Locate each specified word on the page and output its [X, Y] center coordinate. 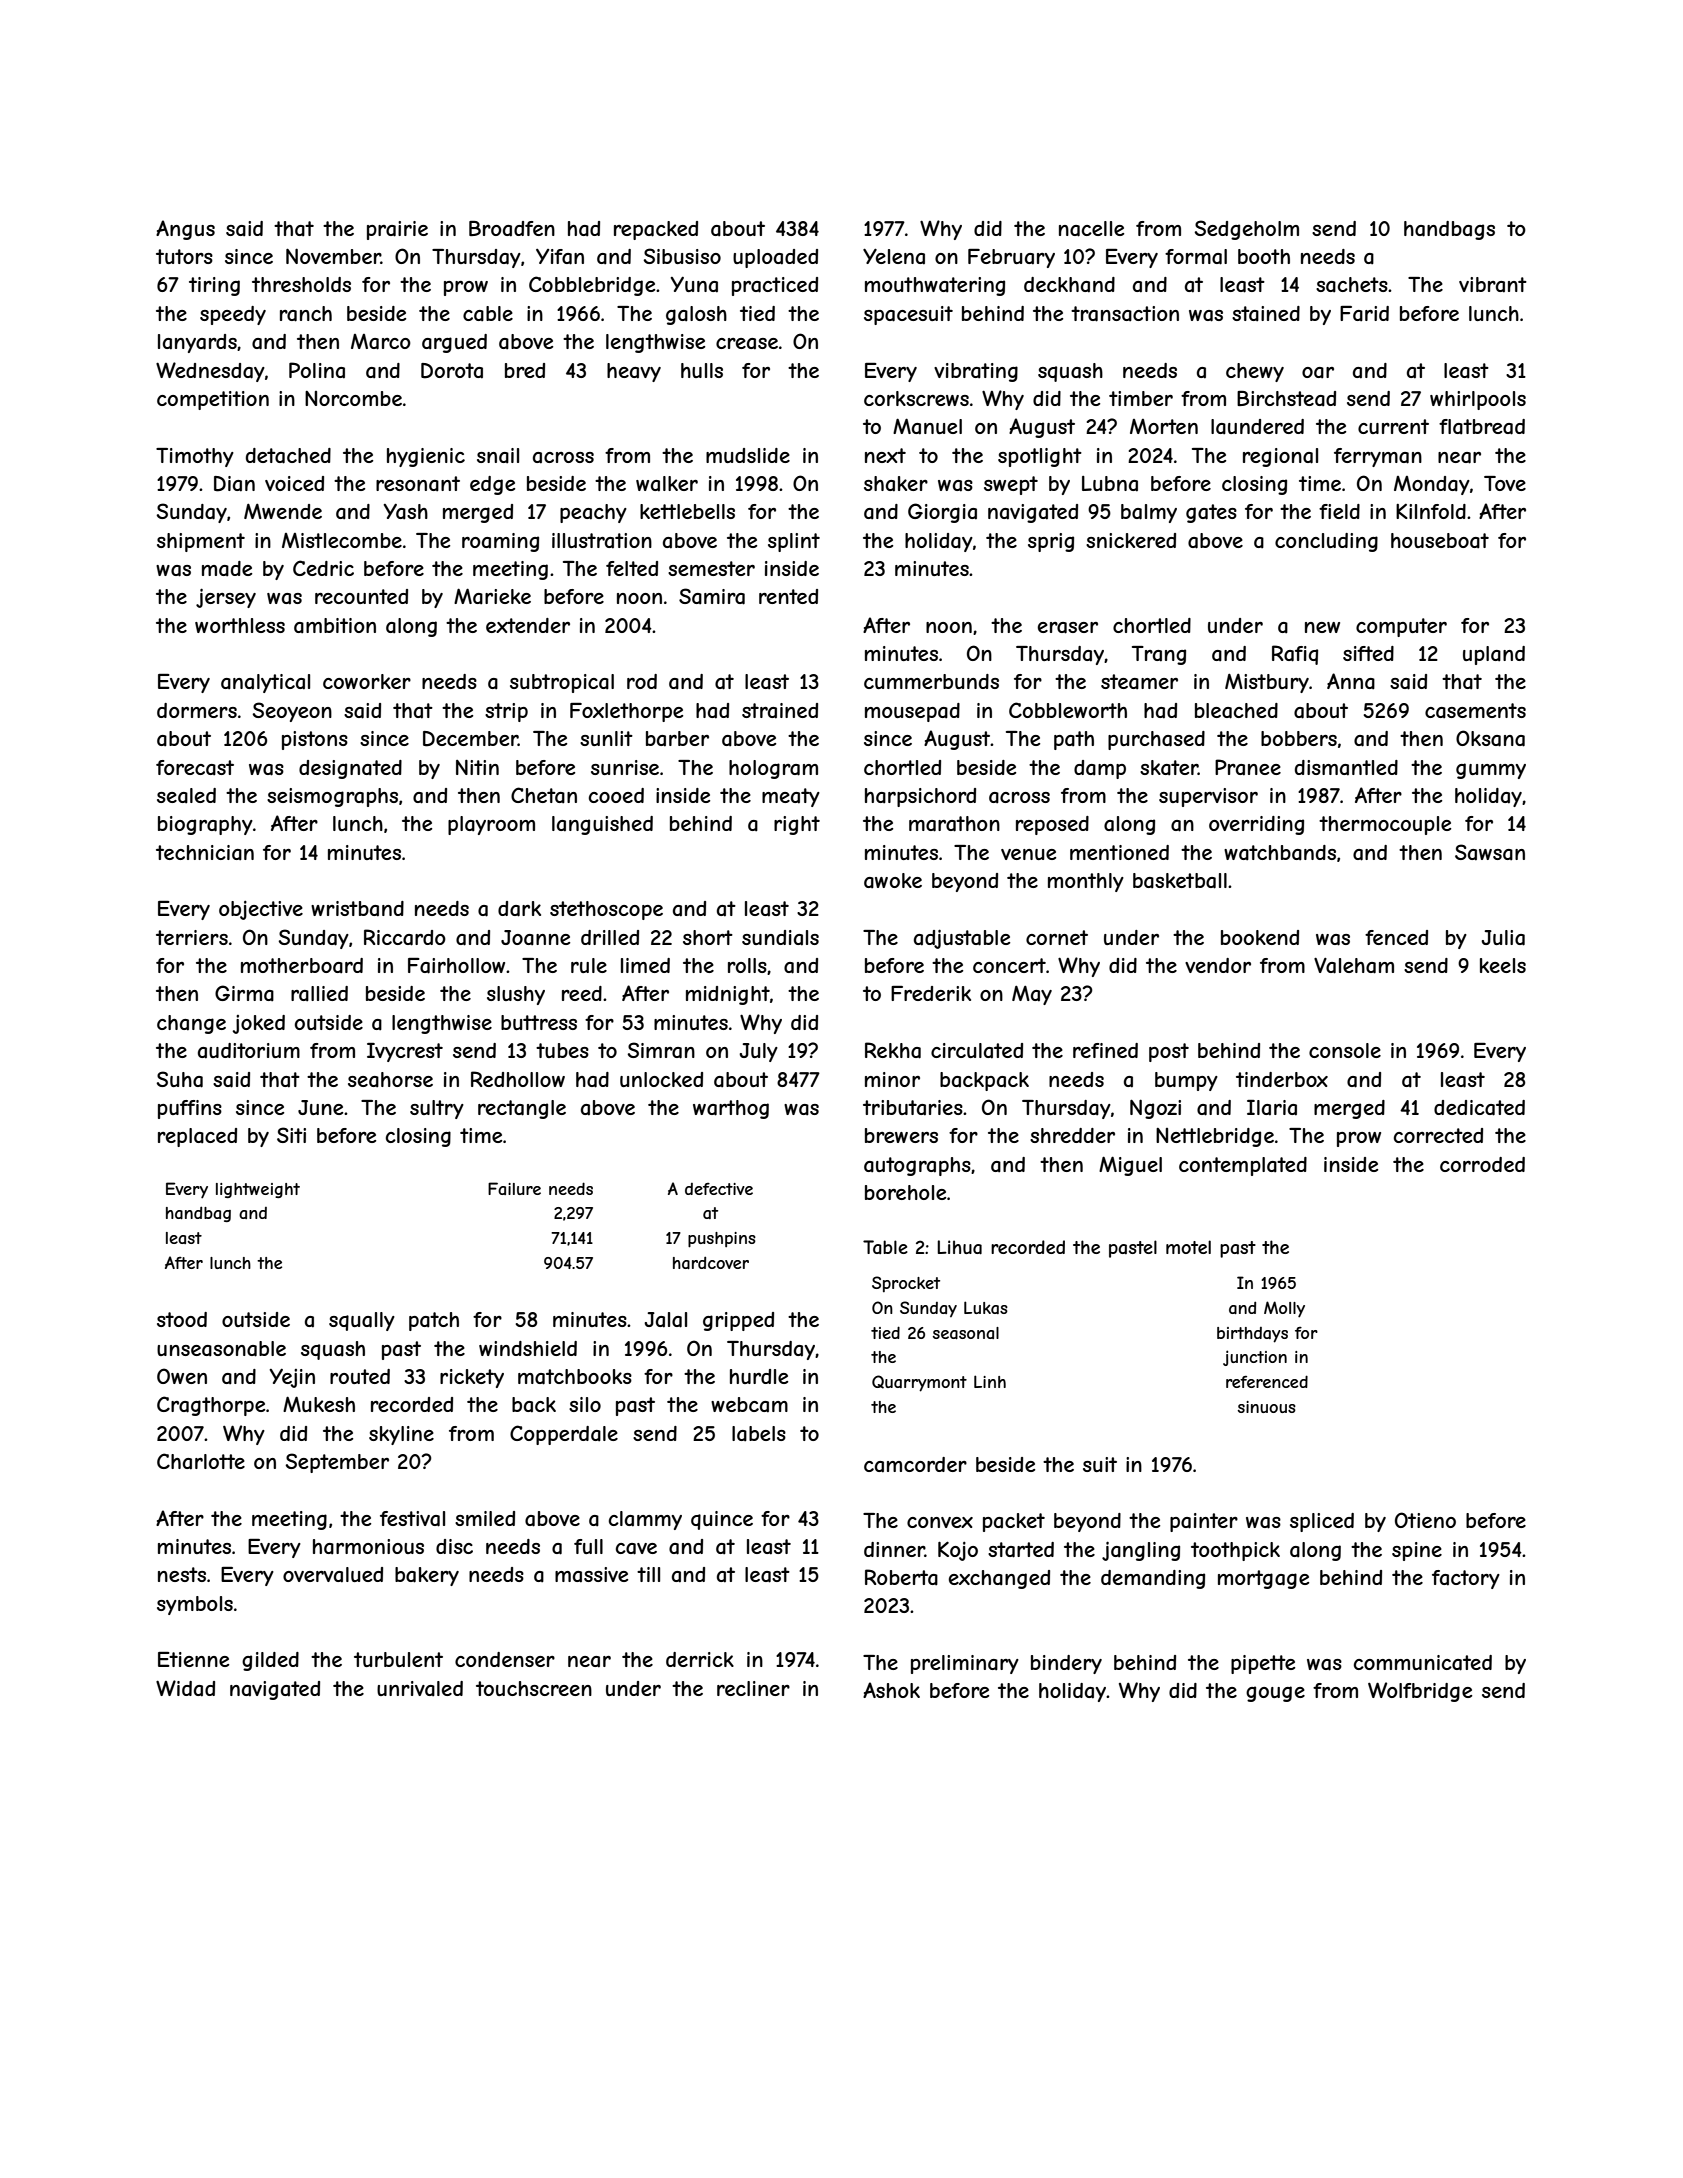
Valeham [1354, 966]
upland [1494, 655]
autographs [917, 1166]
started [1021, 1550]
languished [602, 825]
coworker [367, 681]
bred [525, 370]
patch [434, 1321]
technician [205, 853]
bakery [427, 1576]
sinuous [1267, 1407]
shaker [896, 484]
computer [1401, 627]
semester [711, 568]
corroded [1482, 1164]
